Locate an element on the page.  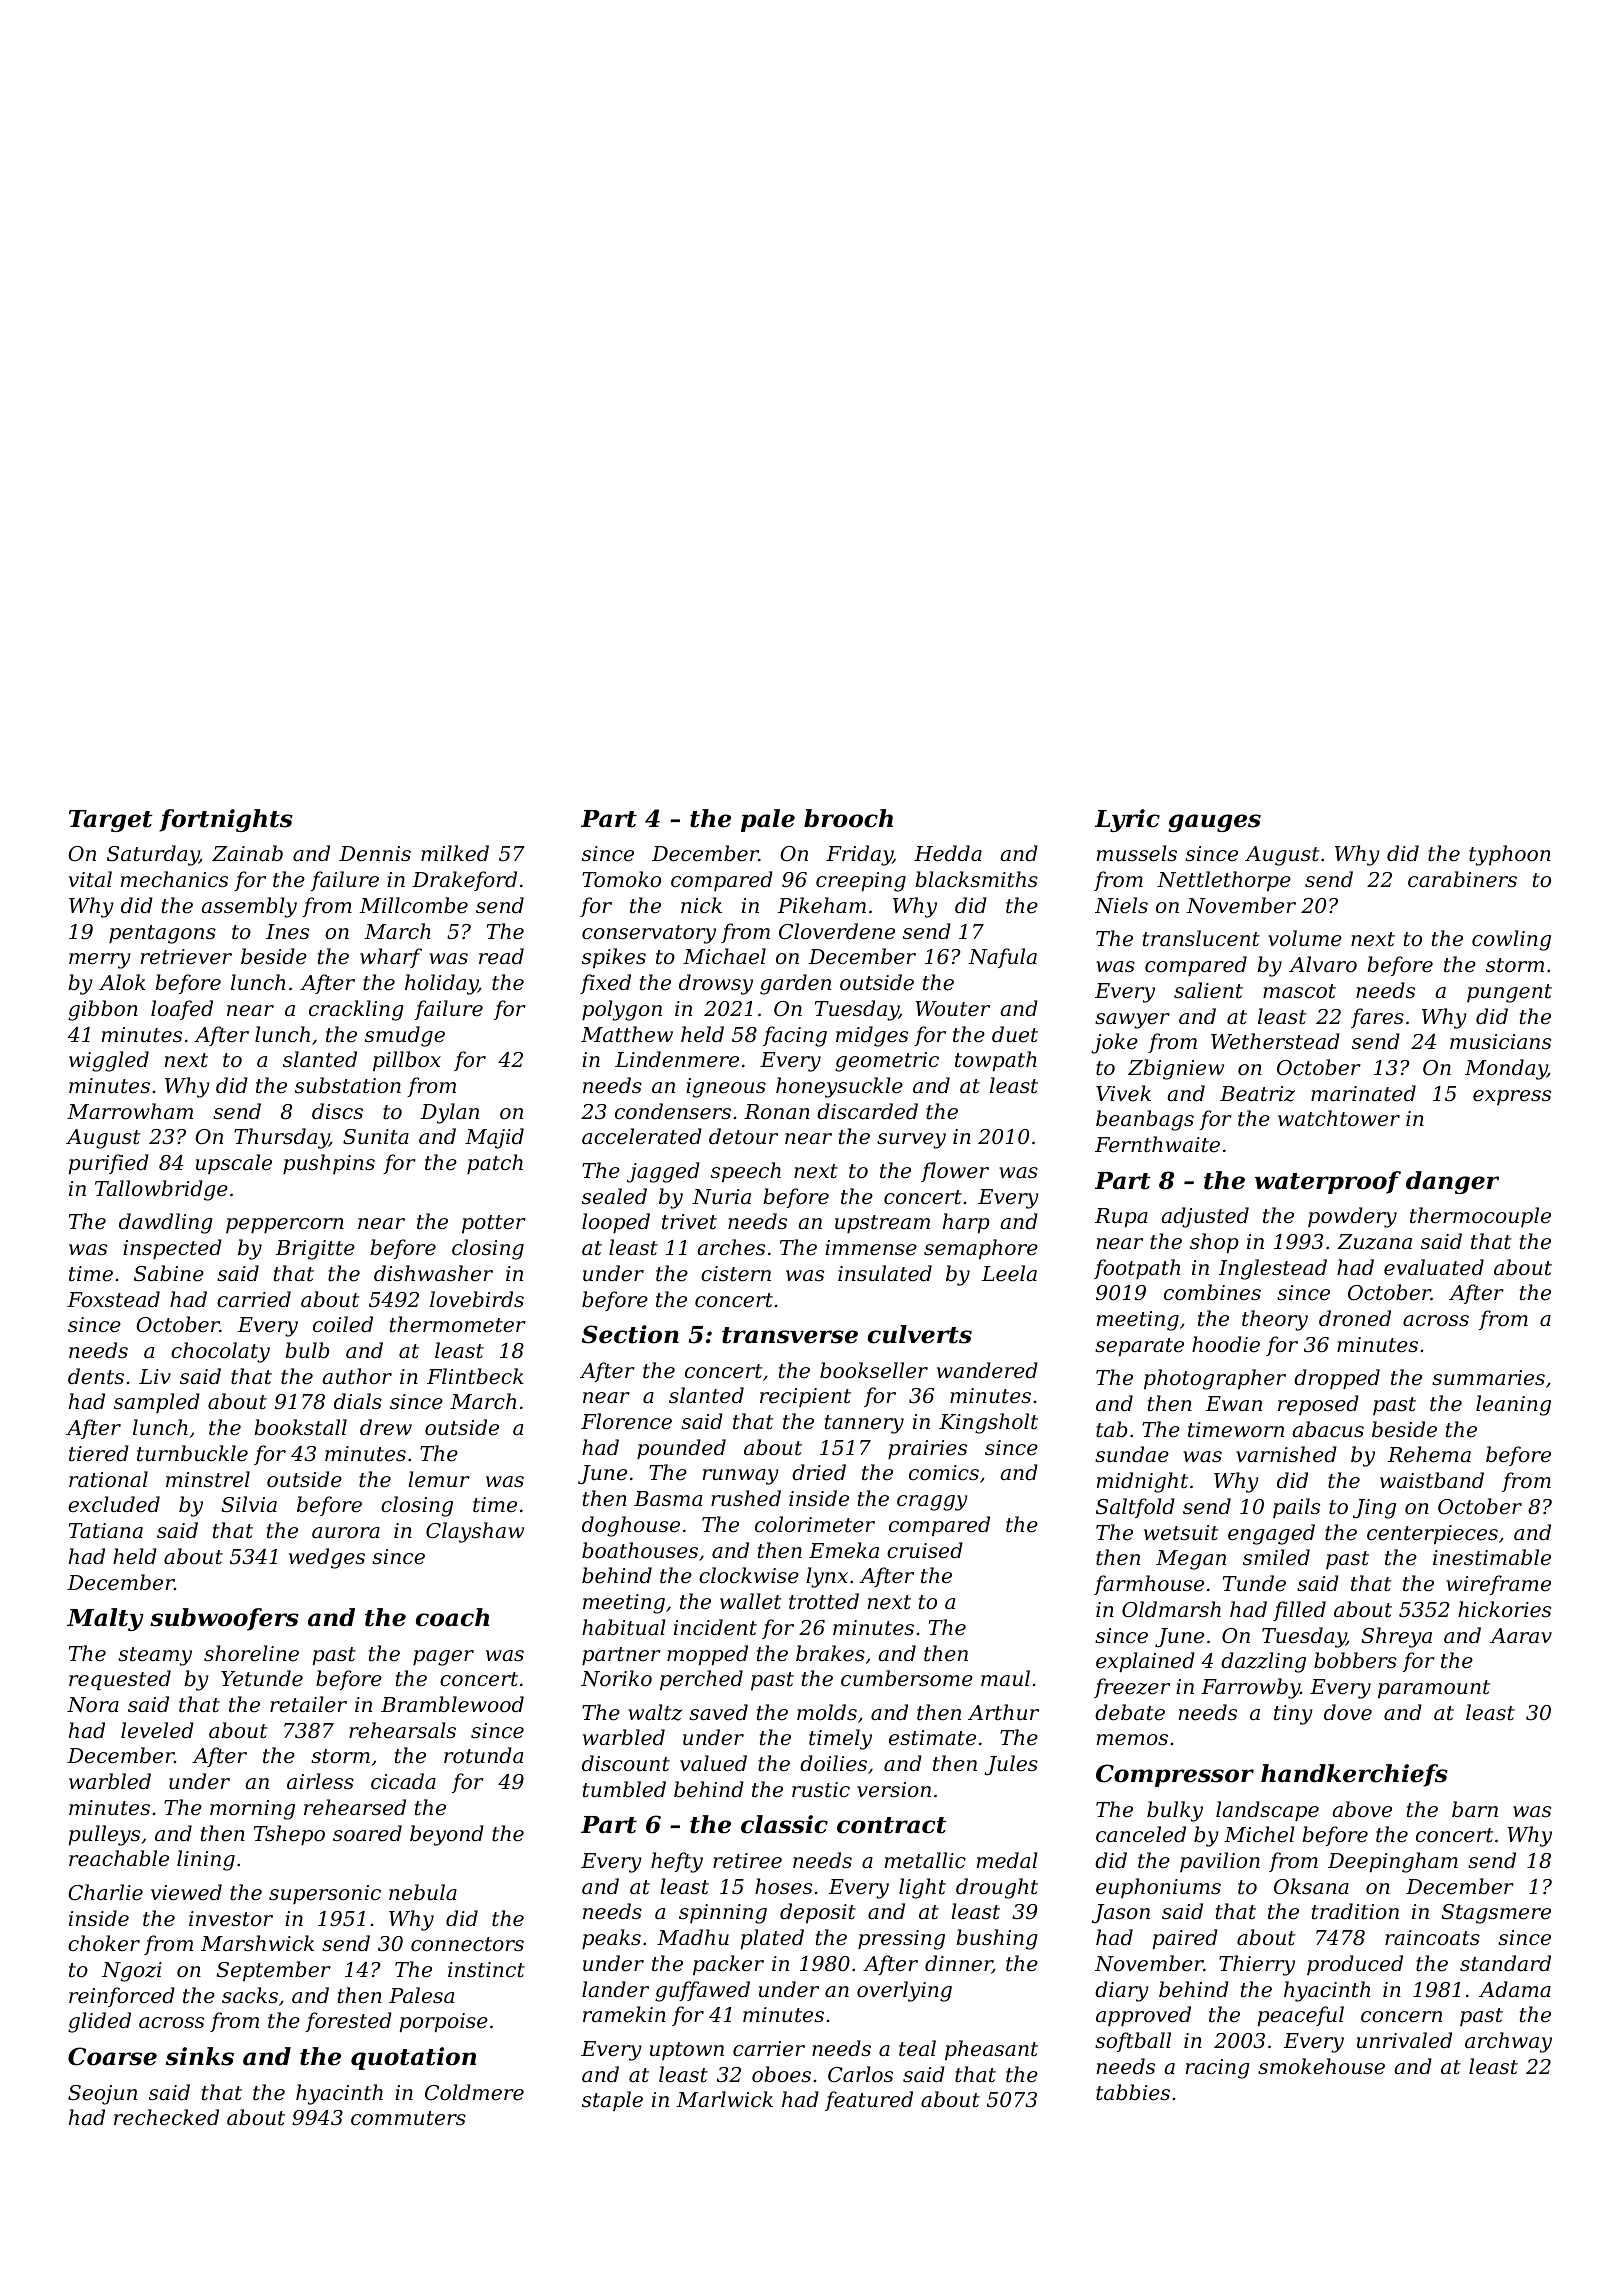
rational is located at coordinates (108, 1479).
